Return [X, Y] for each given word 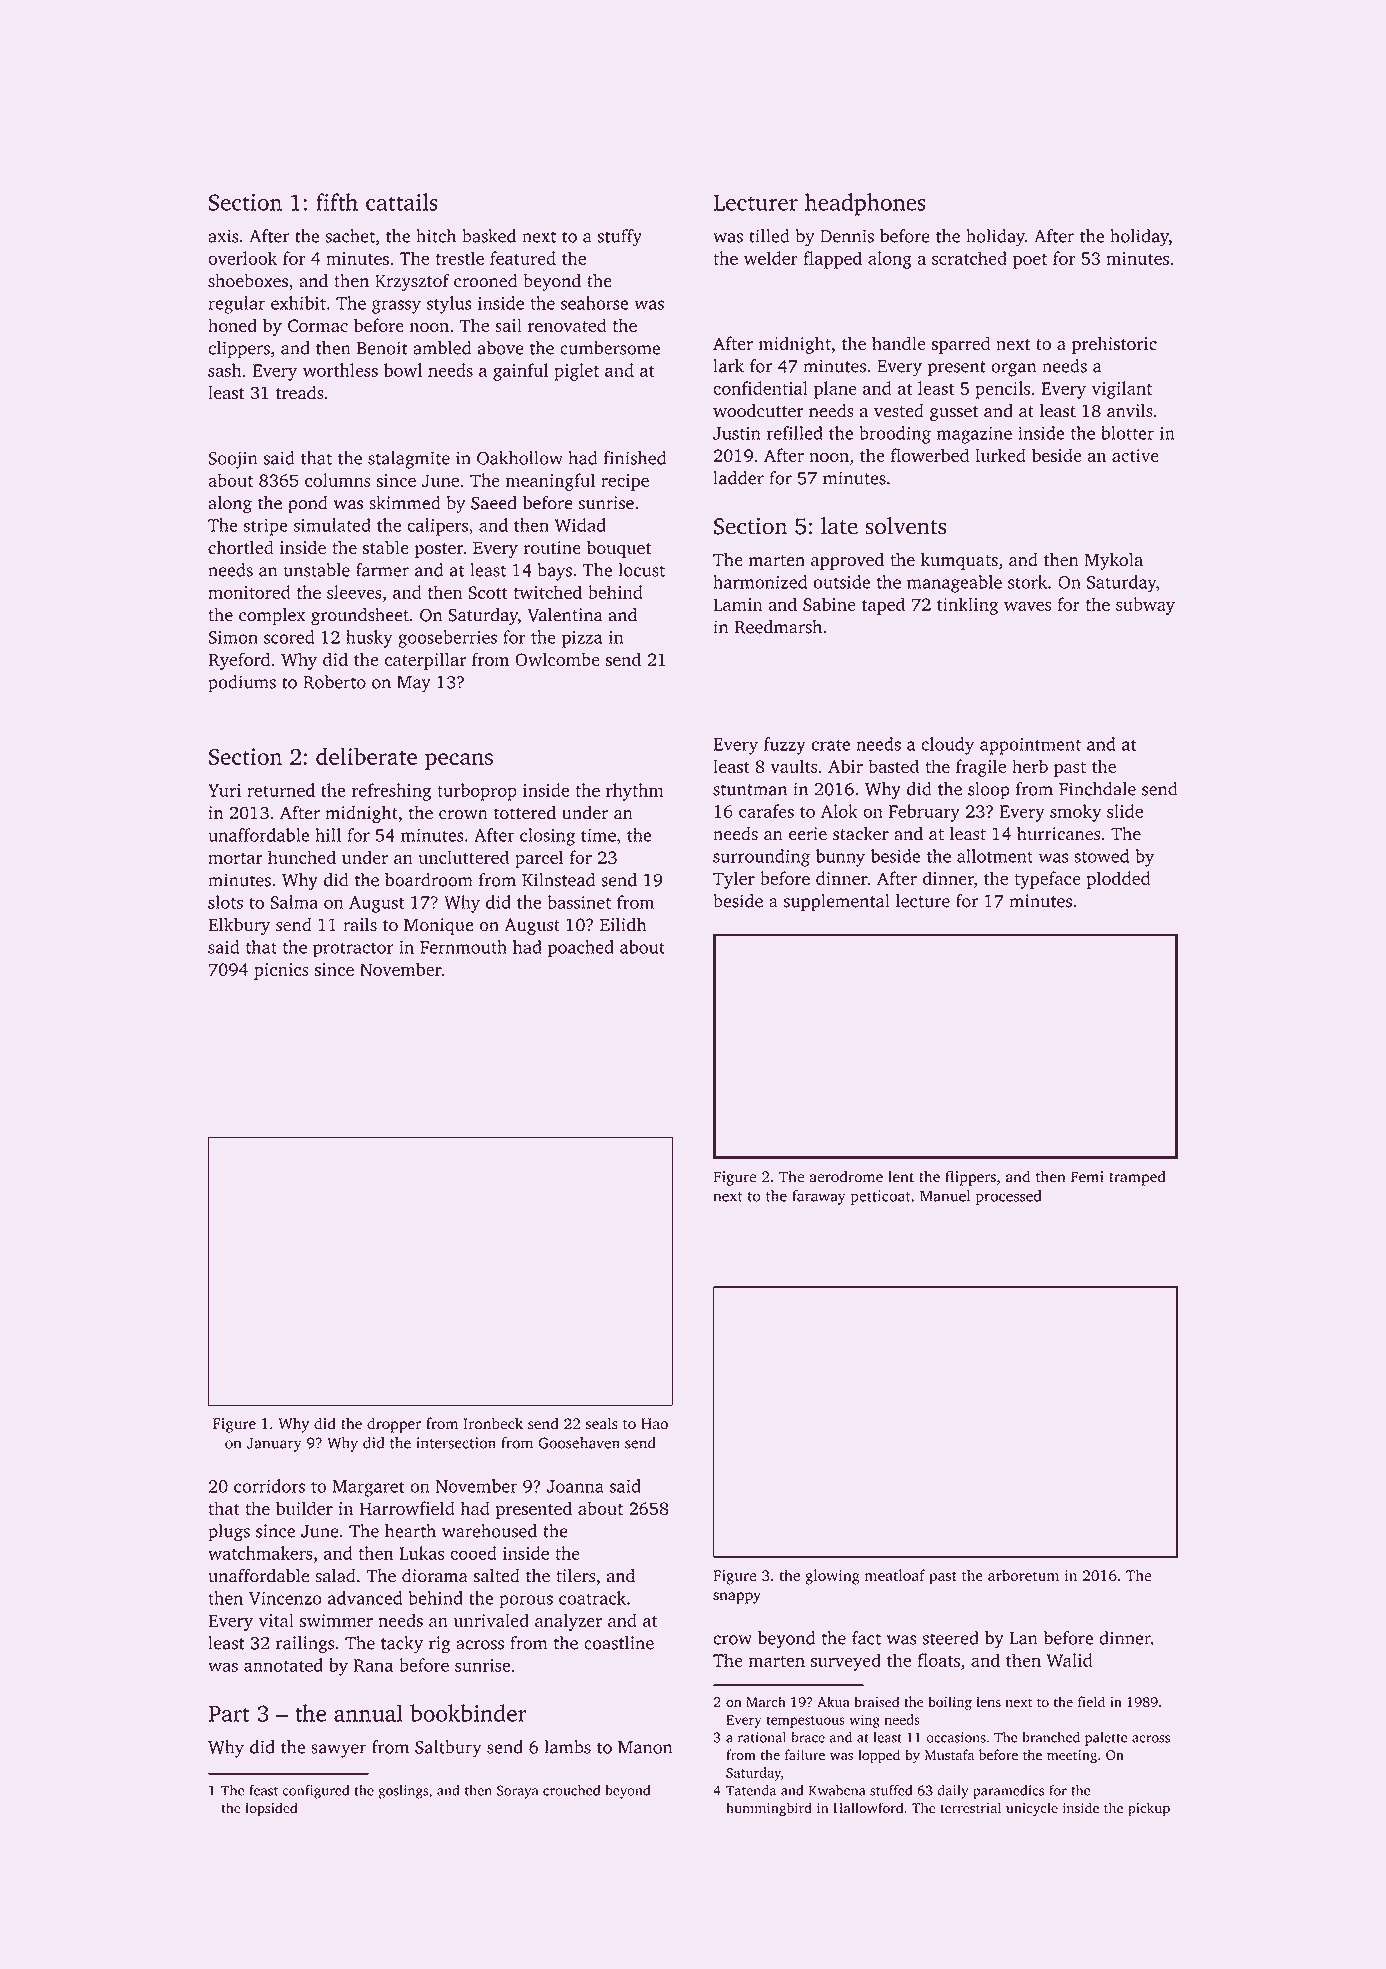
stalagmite [409, 460]
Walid [1070, 1660]
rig [439, 1645]
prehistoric [1114, 345]
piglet [576, 372]
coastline [619, 1643]
